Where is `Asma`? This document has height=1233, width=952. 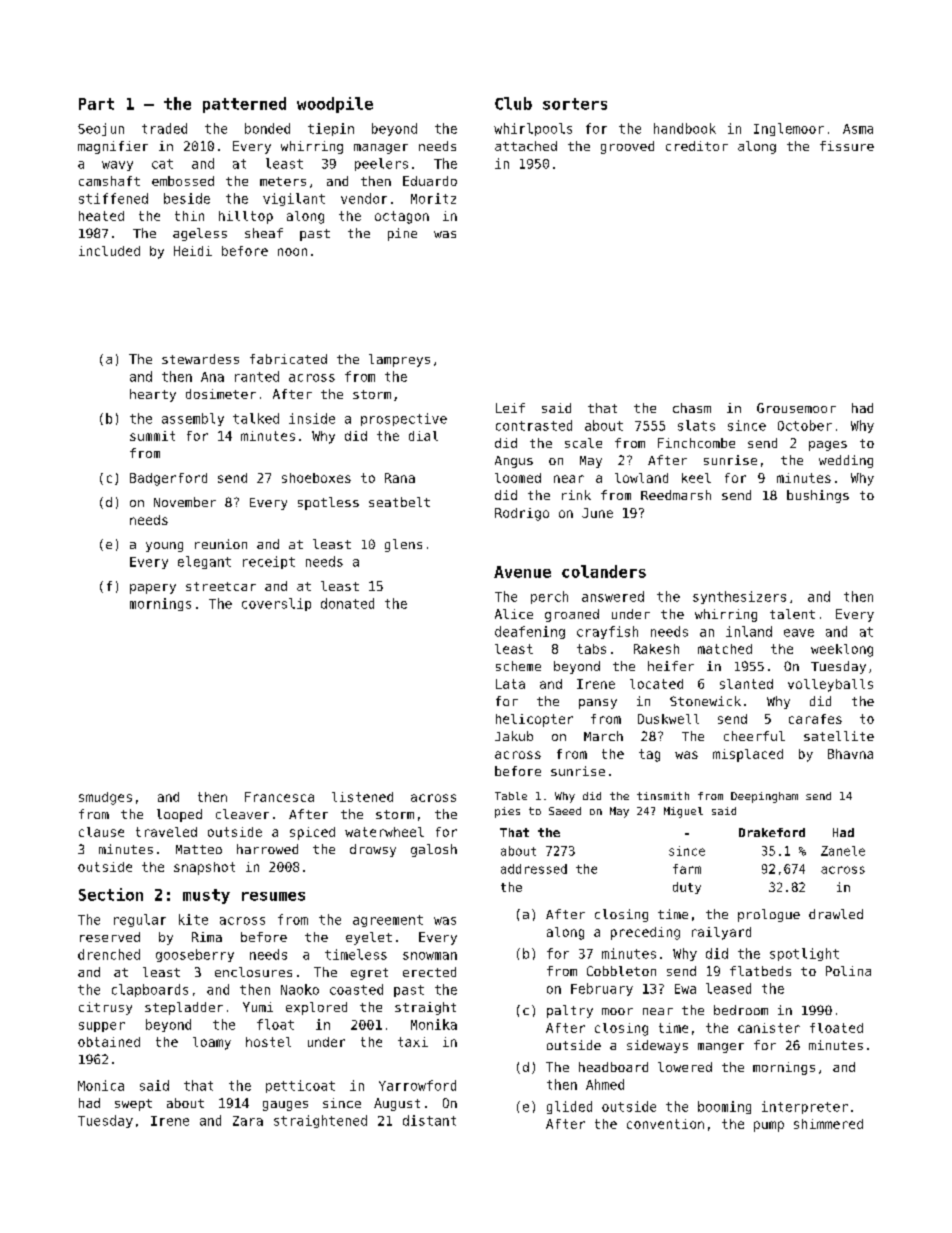
Asma is located at coordinates (858, 129).
